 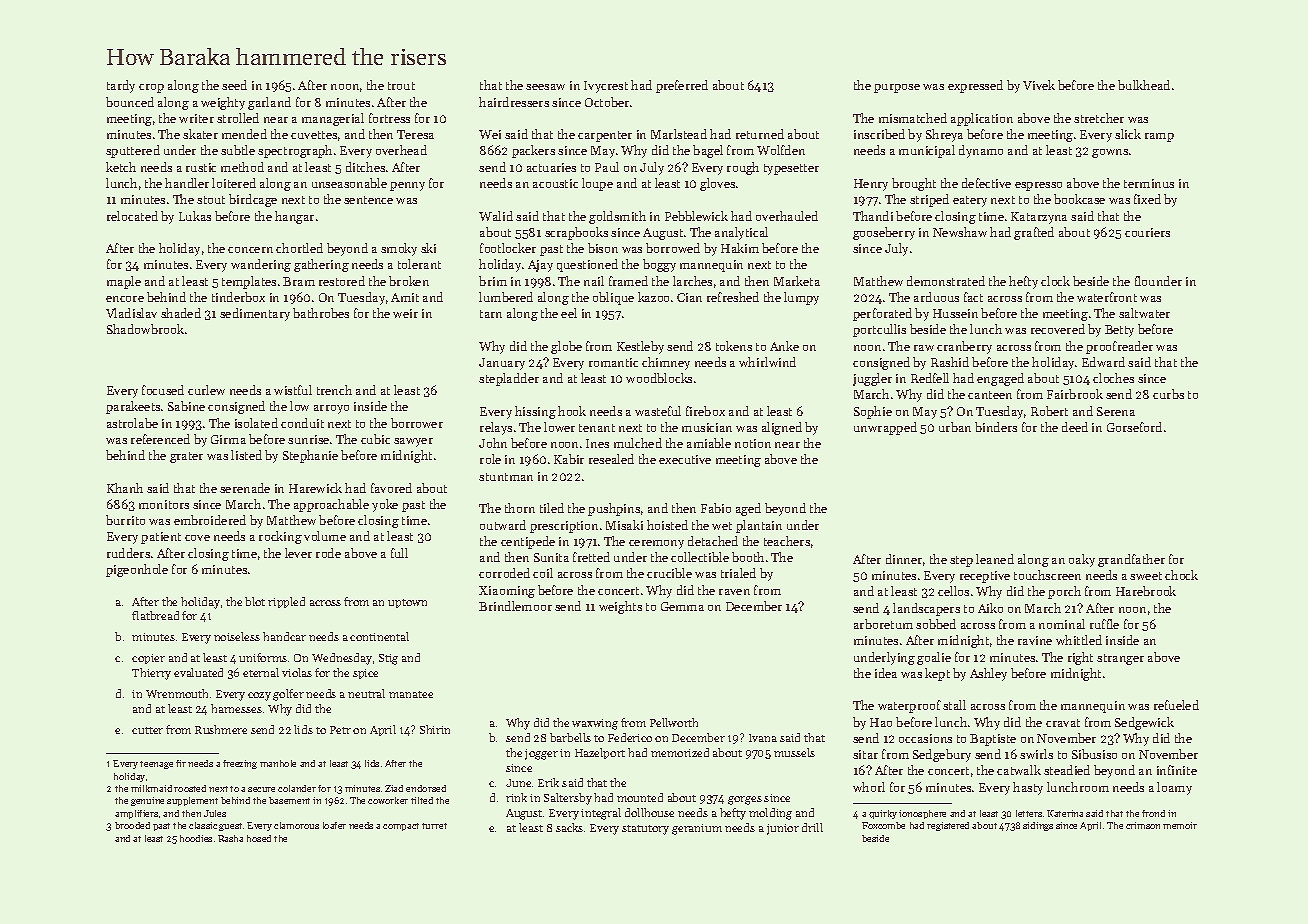 I want to click on rippled, so click(x=286, y=602).
